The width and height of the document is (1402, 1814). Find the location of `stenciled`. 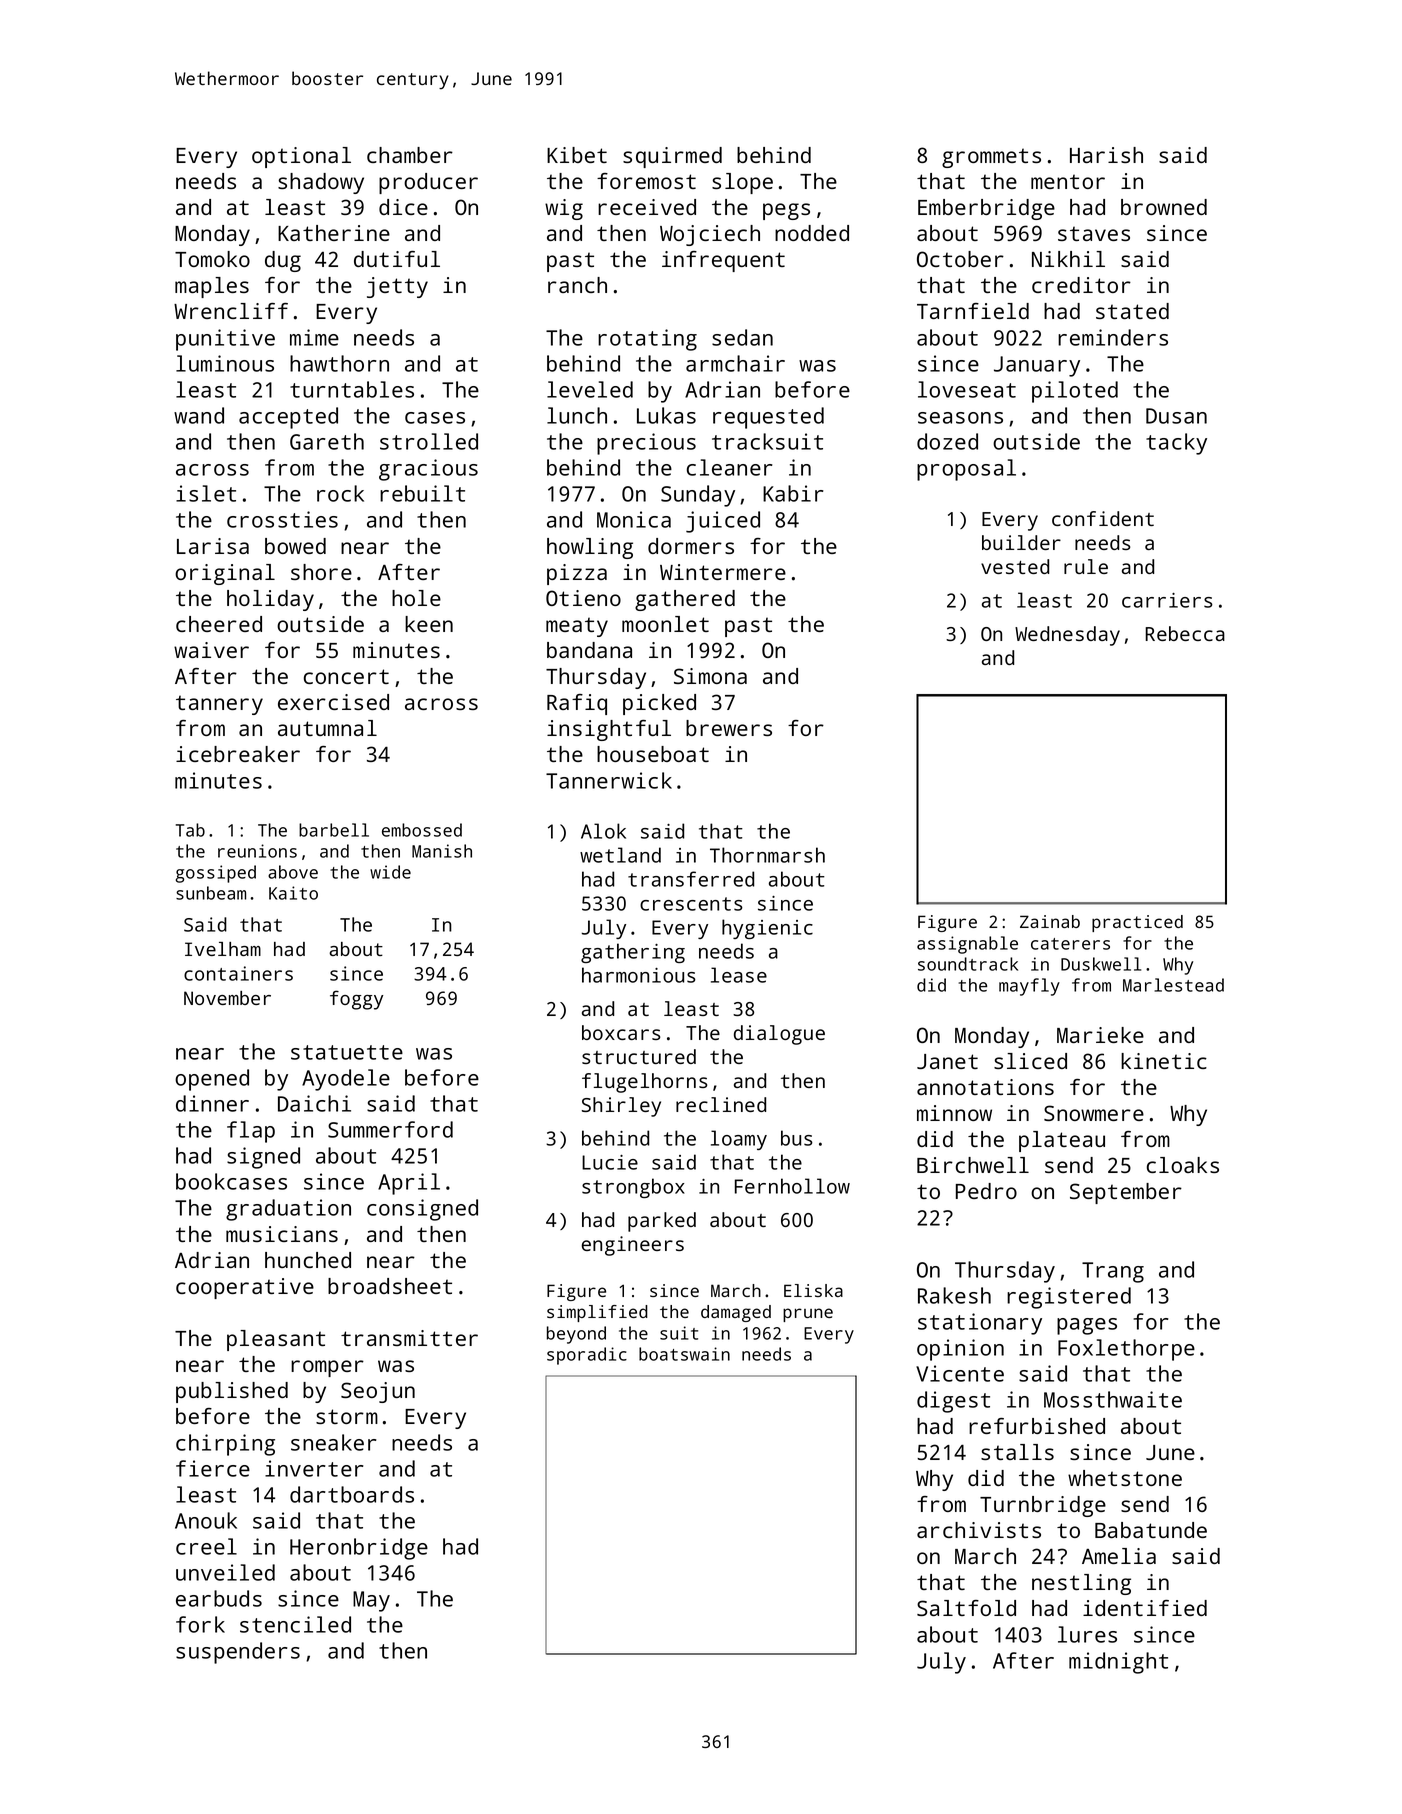

stenciled is located at coordinates (295, 1624).
